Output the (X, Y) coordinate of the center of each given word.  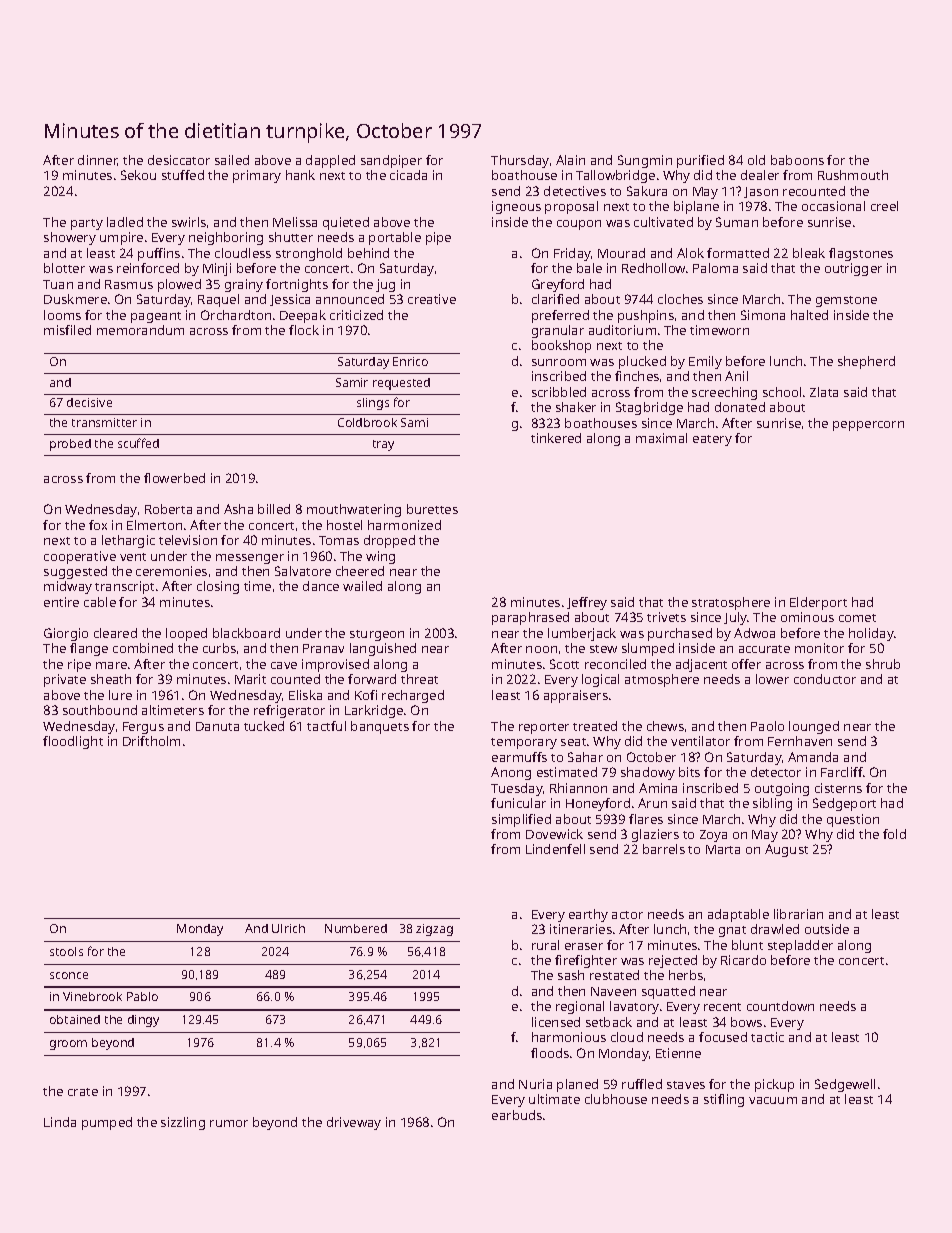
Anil (736, 376)
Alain (570, 160)
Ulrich (288, 928)
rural (545, 945)
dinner (98, 160)
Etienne (678, 1053)
